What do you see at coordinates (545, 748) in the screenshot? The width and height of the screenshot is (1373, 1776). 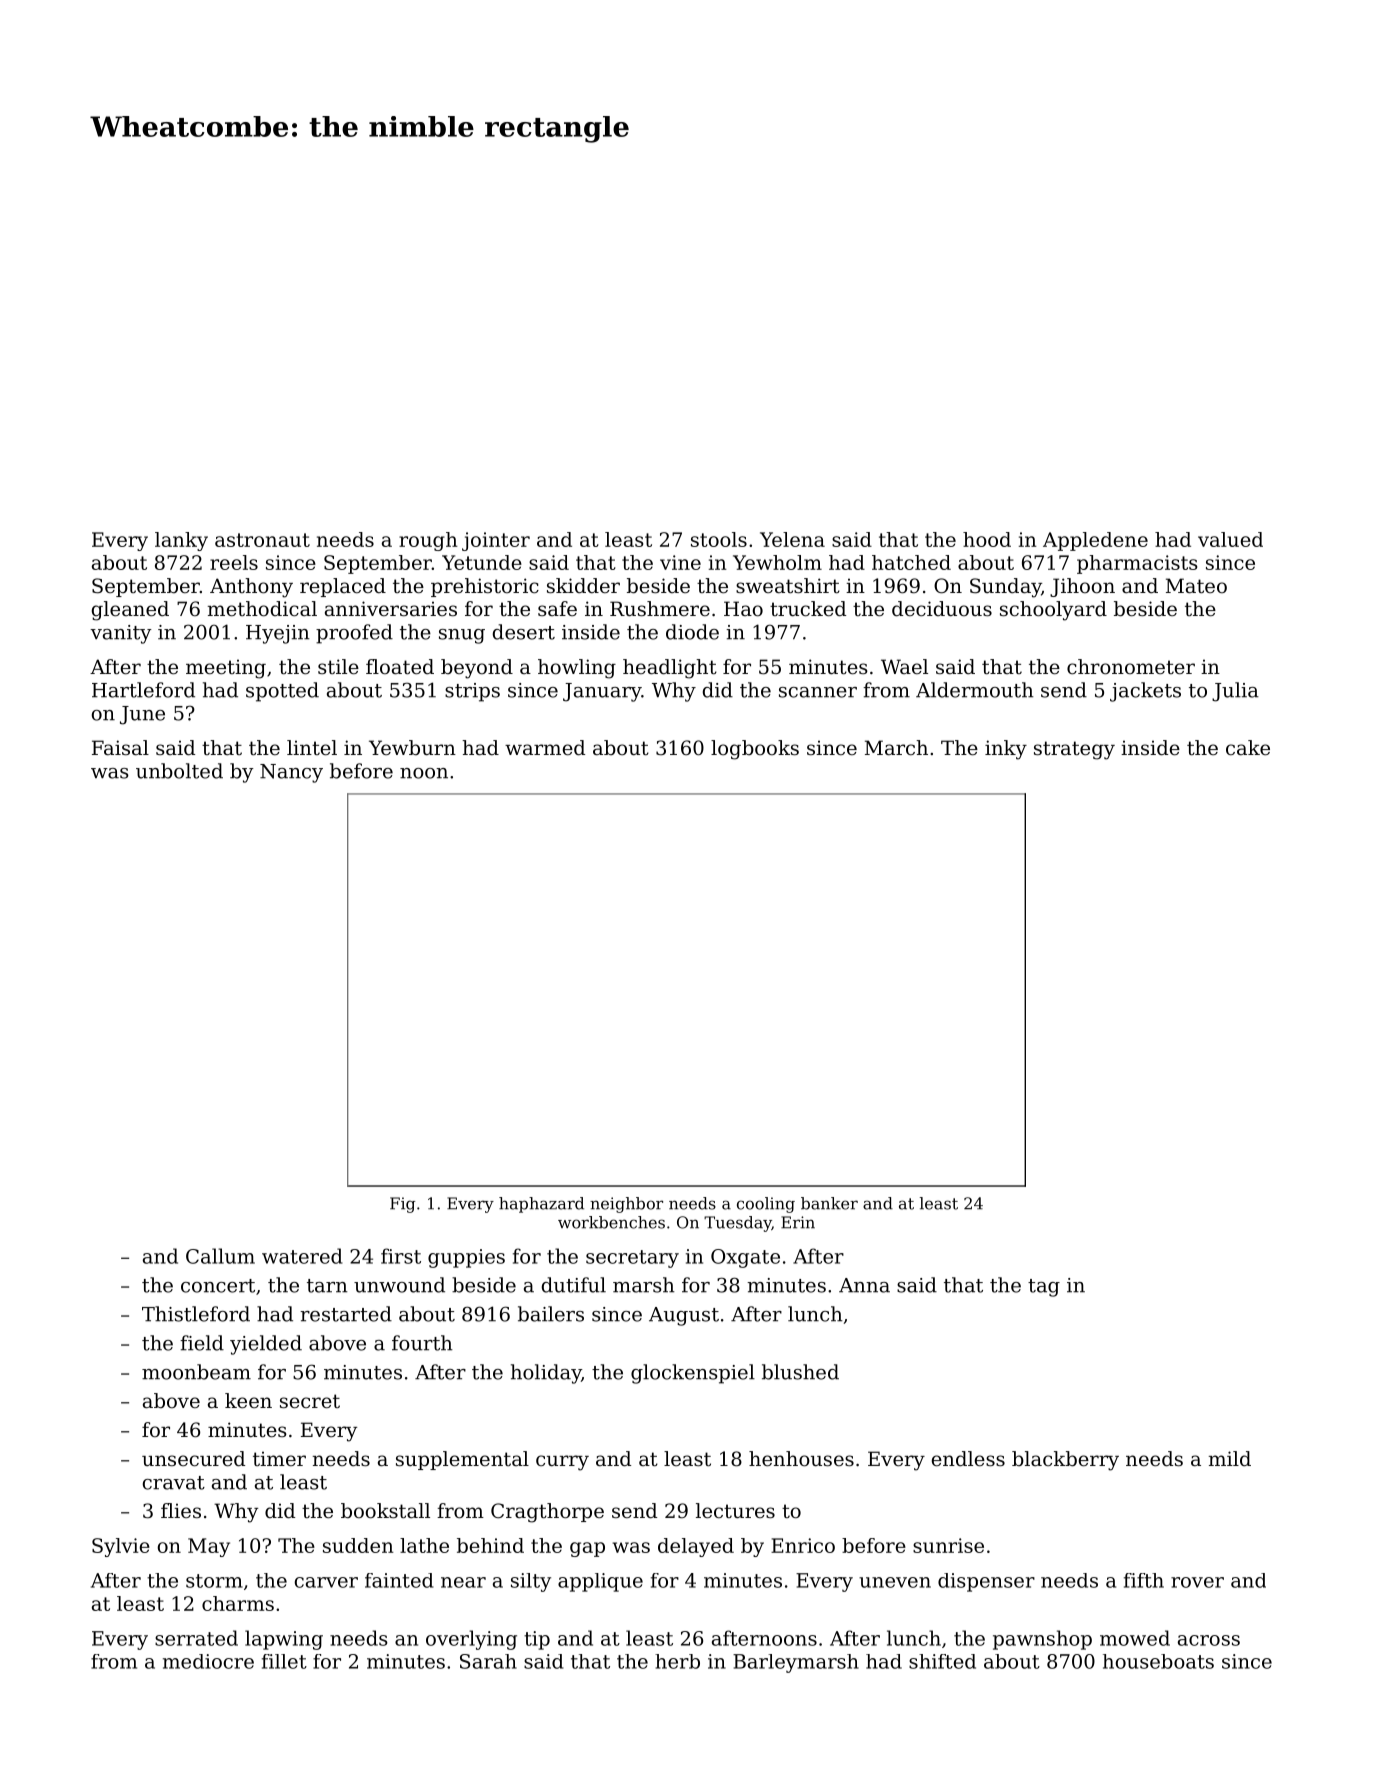 I see `warmed` at bounding box center [545, 748].
